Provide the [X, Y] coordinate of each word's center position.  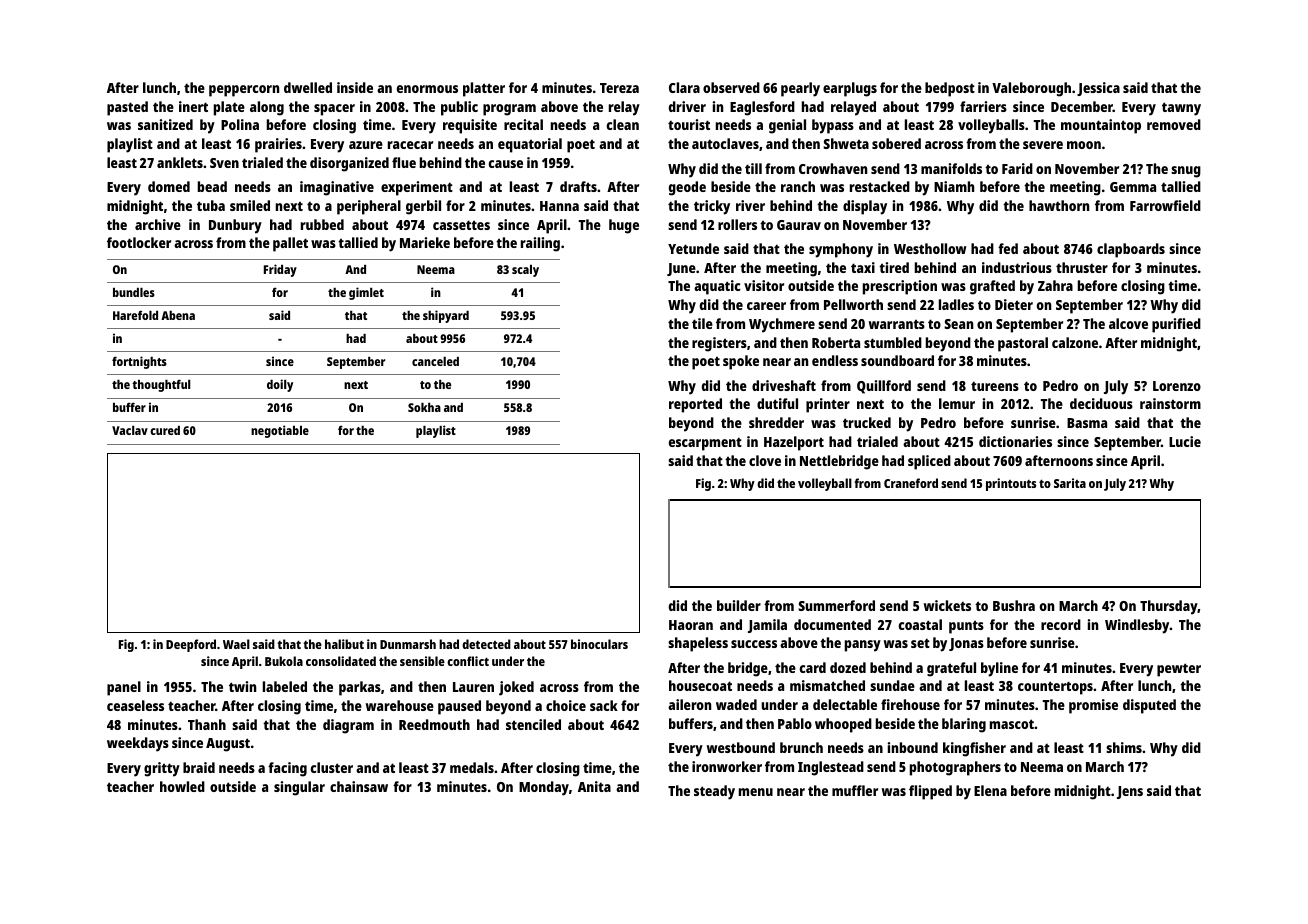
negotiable [280, 431]
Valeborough [1031, 89]
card [813, 667]
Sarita [1070, 483]
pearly [800, 89]
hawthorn [1059, 205]
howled [182, 786]
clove [765, 460]
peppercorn [244, 91]
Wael [236, 644]
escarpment [705, 444]
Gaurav [799, 225]
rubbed [322, 224]
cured [165, 430]
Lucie [1185, 441]
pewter [1179, 670]
